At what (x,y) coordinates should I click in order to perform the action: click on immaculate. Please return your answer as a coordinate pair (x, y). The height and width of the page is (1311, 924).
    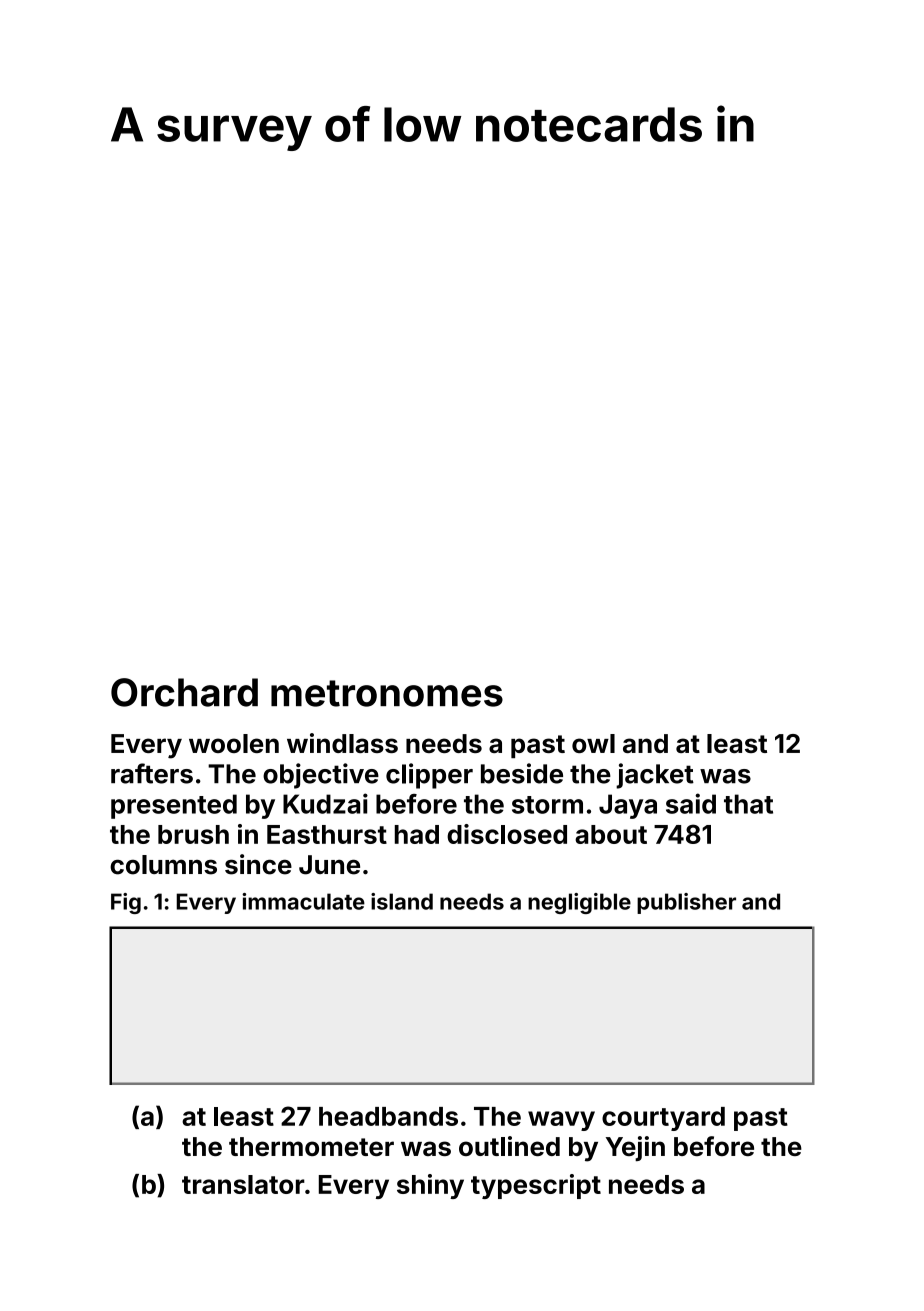
    Looking at the image, I should click on (303, 901).
